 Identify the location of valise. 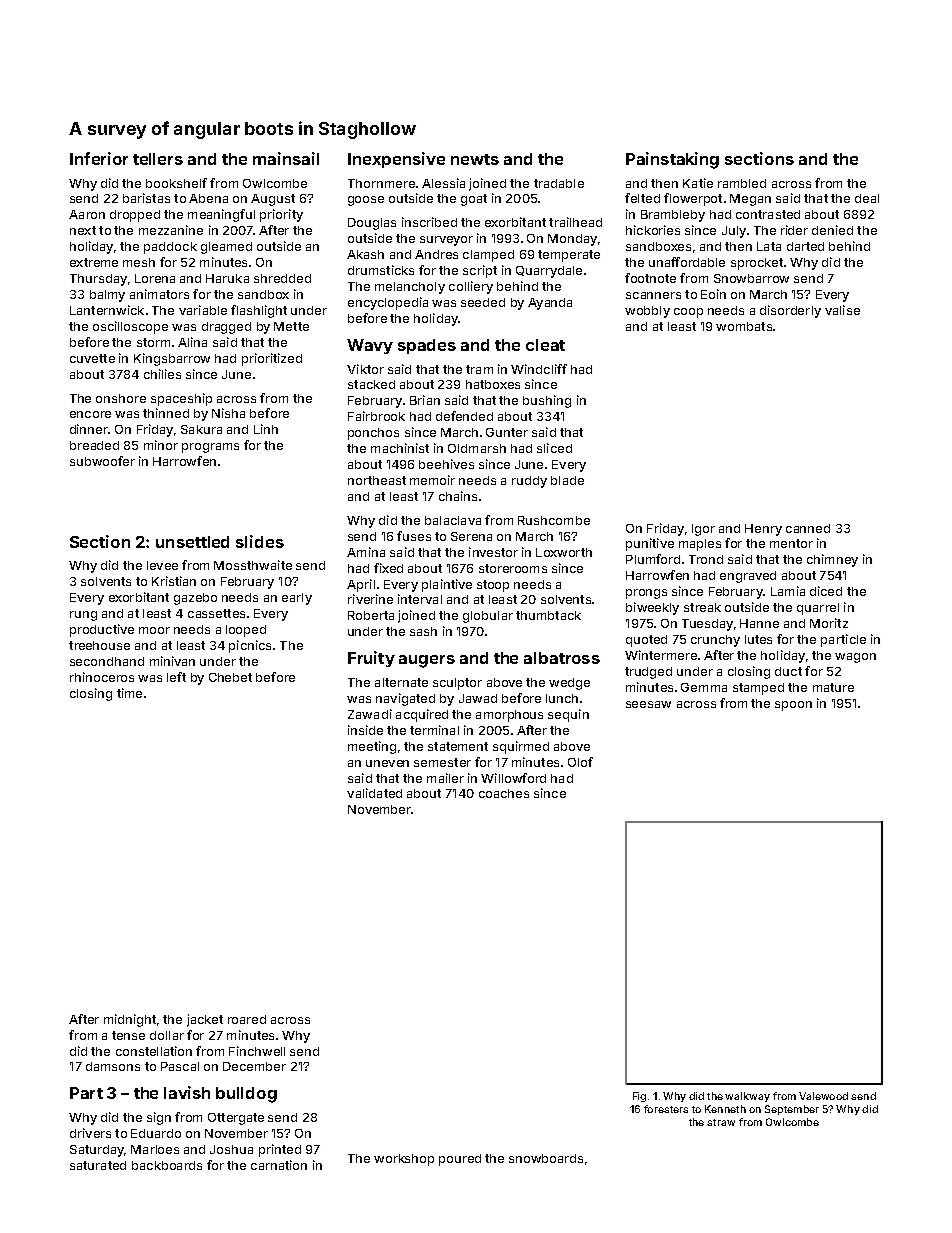
(842, 310).
